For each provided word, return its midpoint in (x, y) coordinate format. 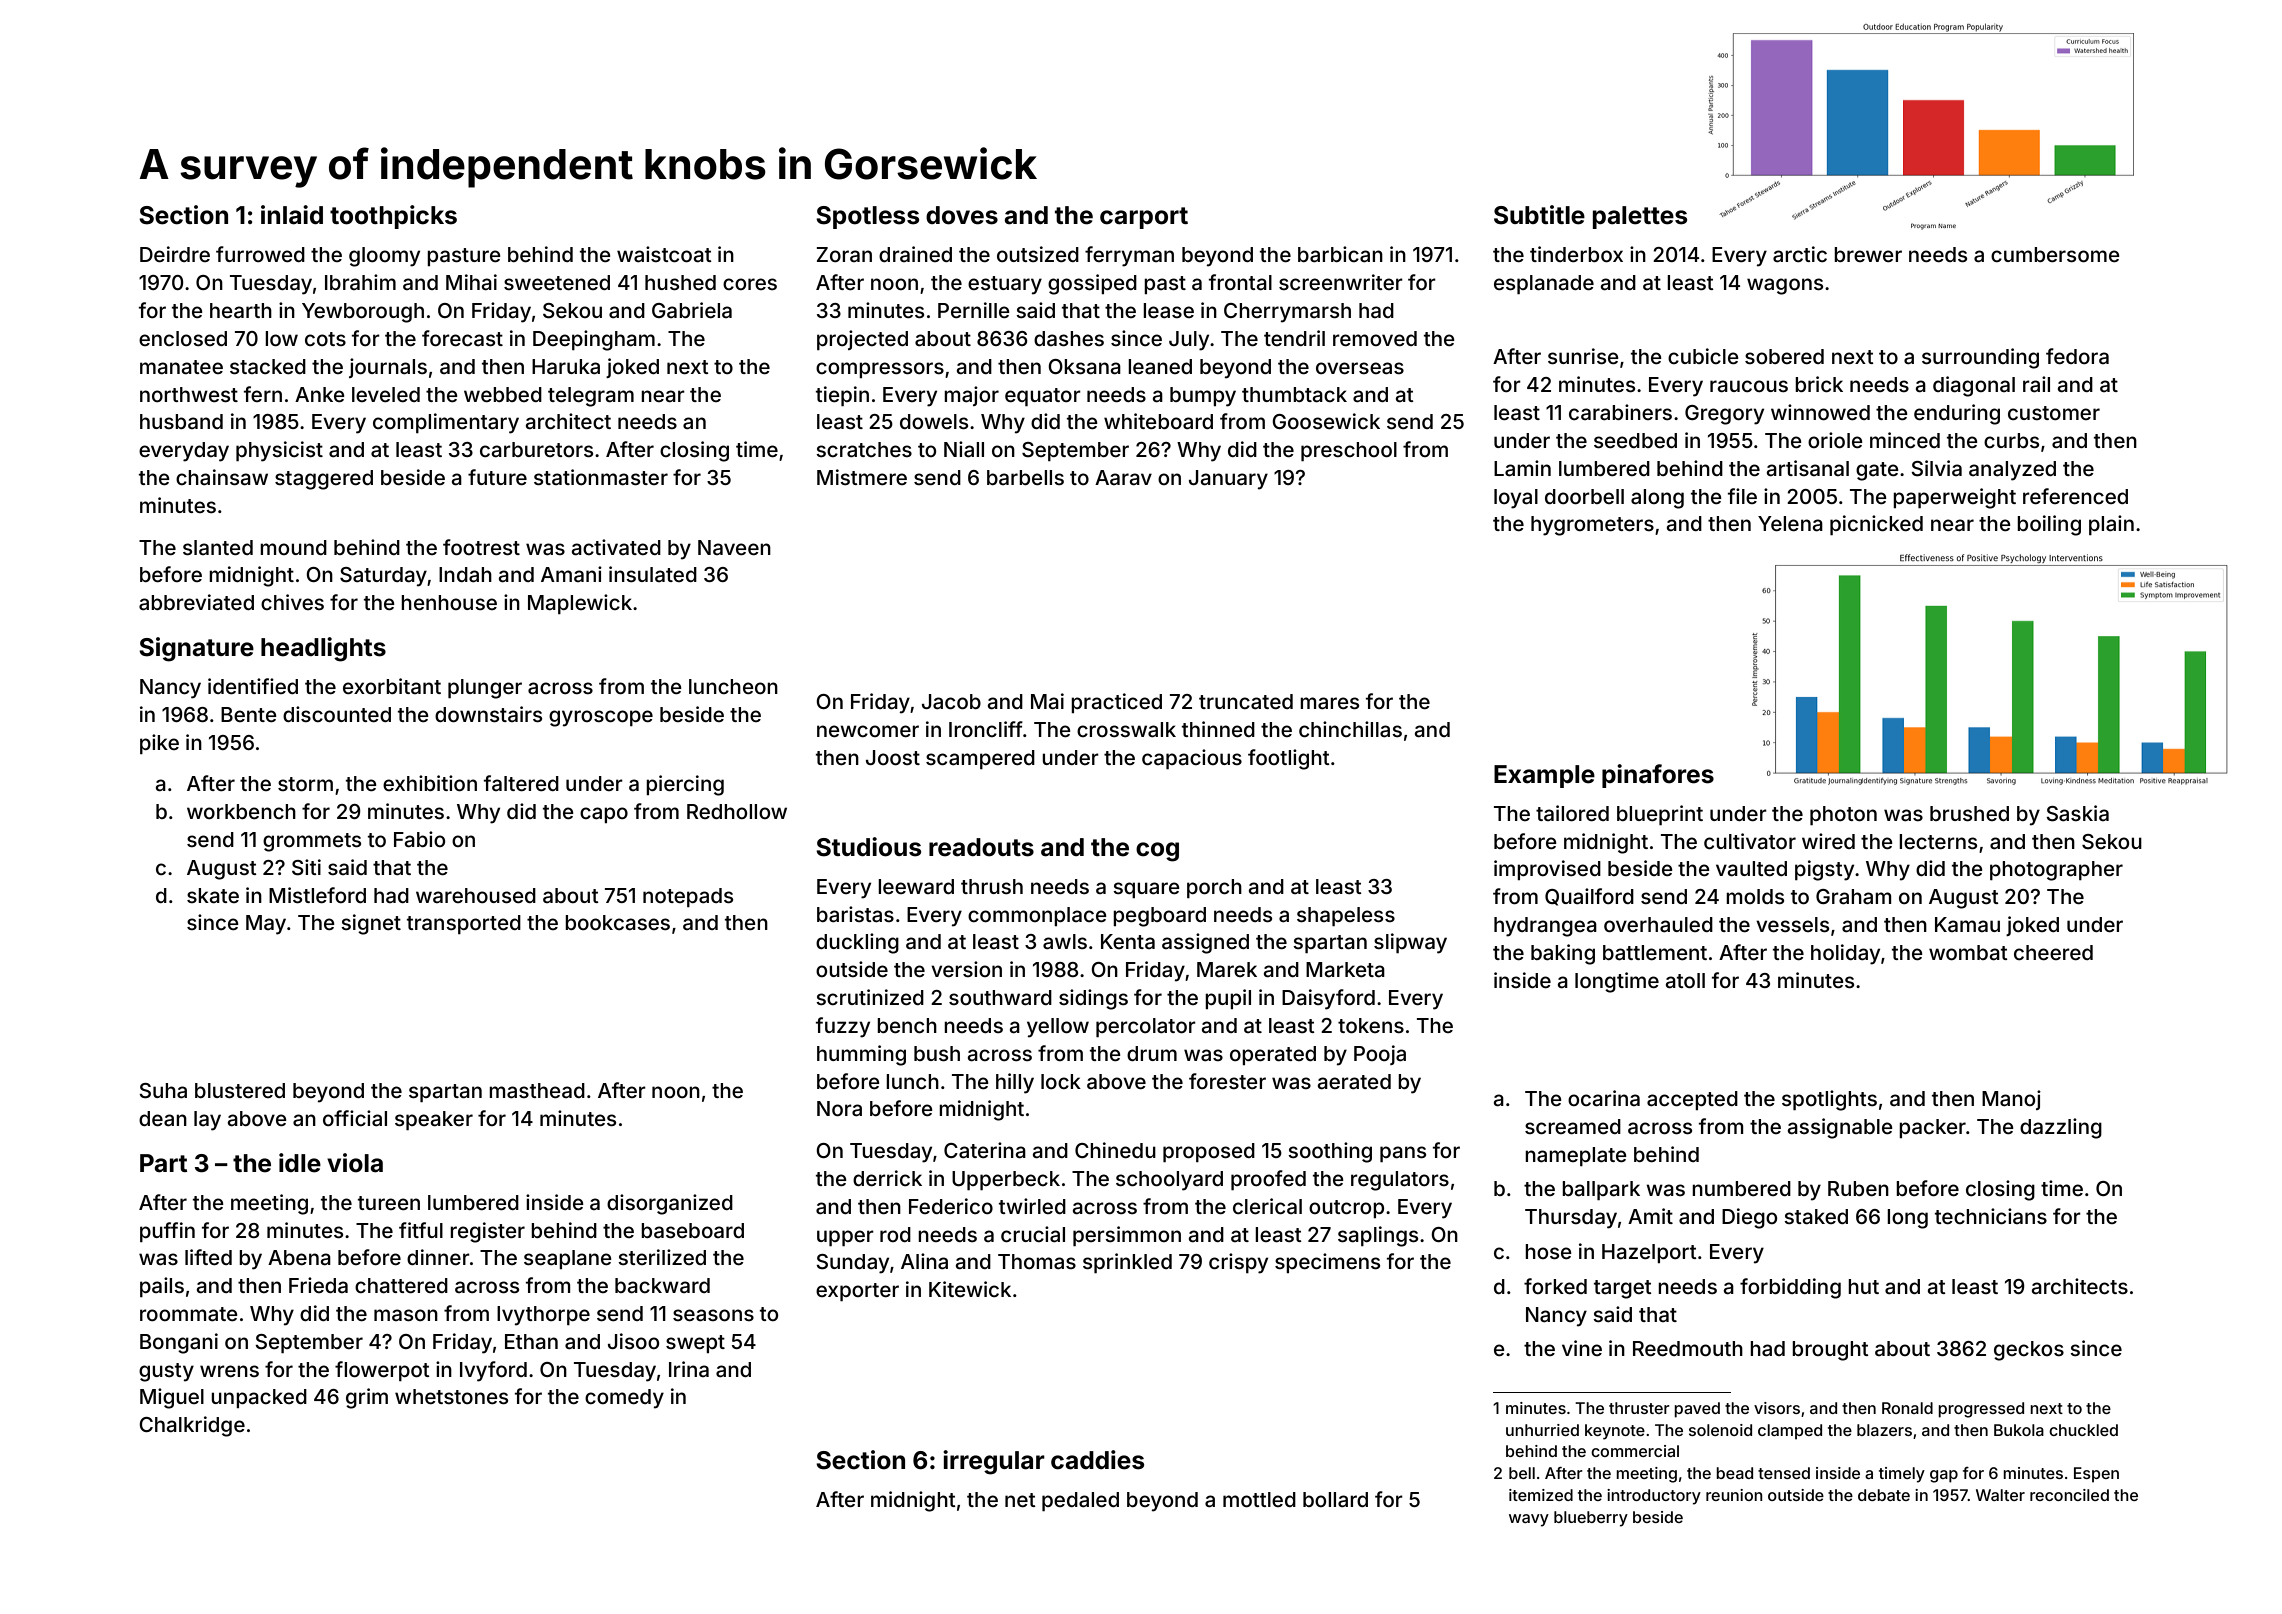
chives (292, 602)
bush (937, 1053)
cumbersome (2055, 254)
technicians (1991, 1216)
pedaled (1080, 1501)
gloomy (384, 257)
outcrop (1346, 1209)
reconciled (2069, 1495)
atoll (1685, 980)
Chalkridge (192, 1426)
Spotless (867, 217)
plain (2111, 525)
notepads (688, 897)
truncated (1246, 701)
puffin (167, 1232)
